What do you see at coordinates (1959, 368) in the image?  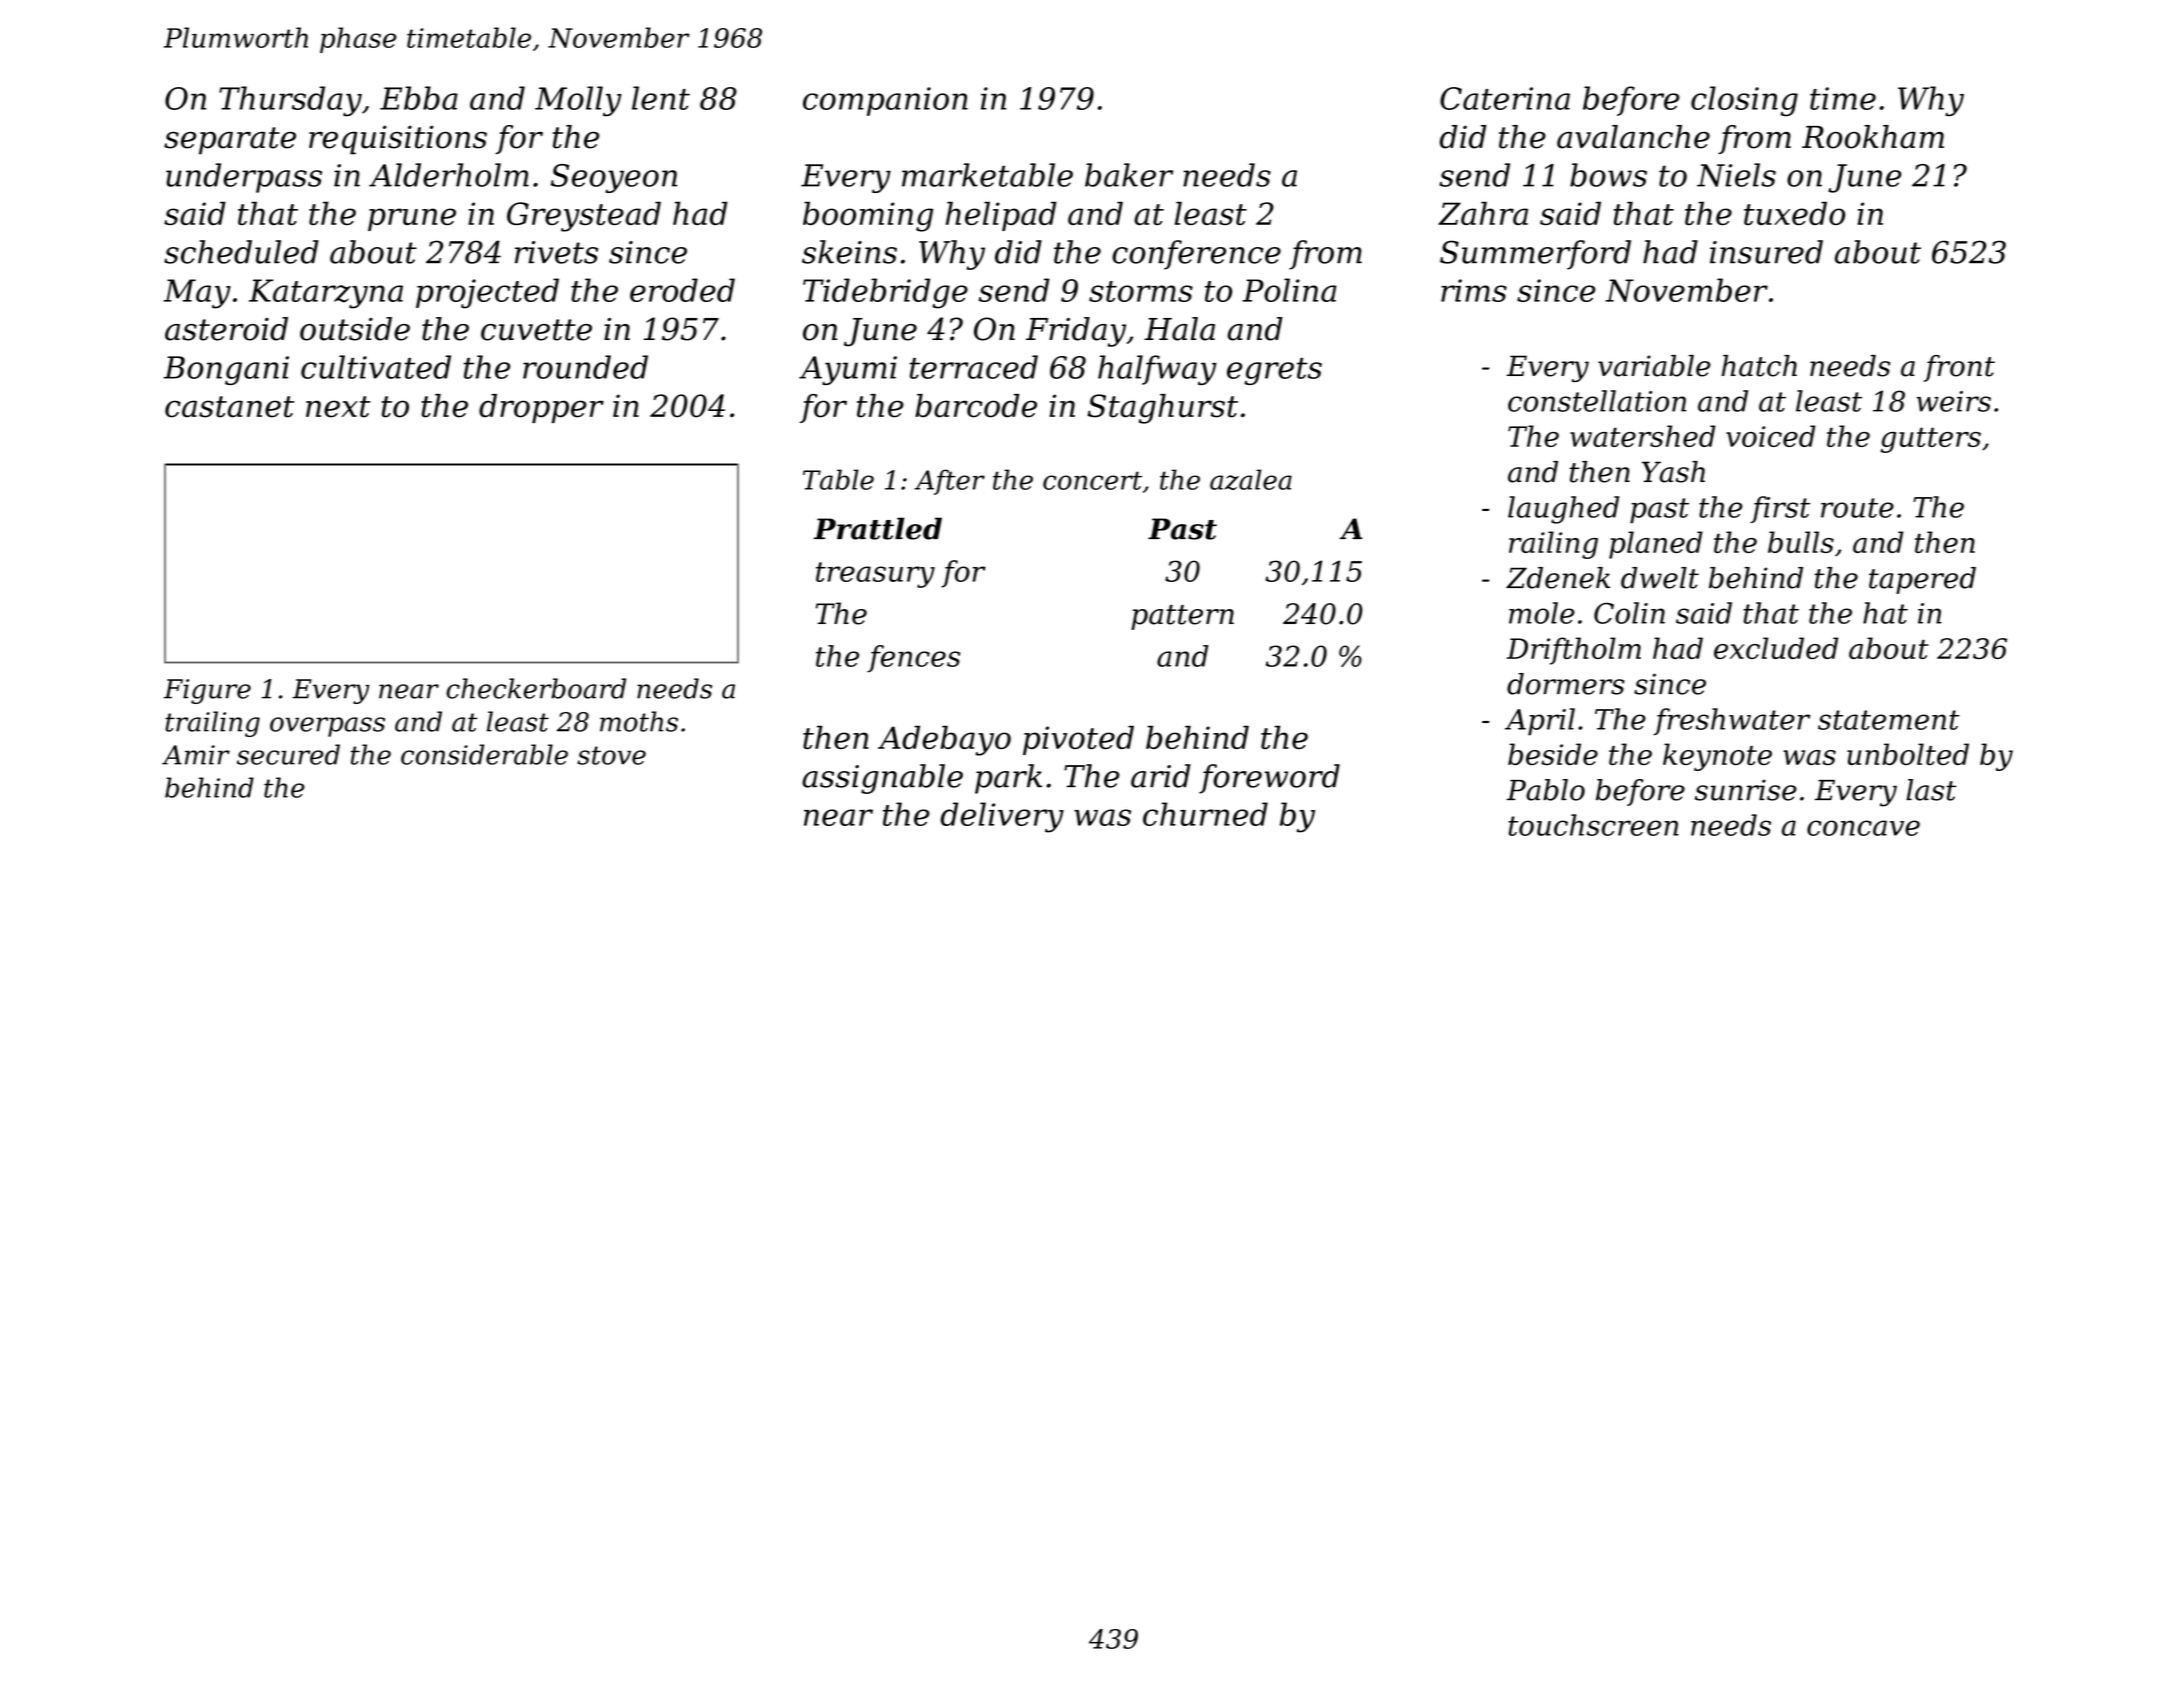 I see `front` at bounding box center [1959, 368].
